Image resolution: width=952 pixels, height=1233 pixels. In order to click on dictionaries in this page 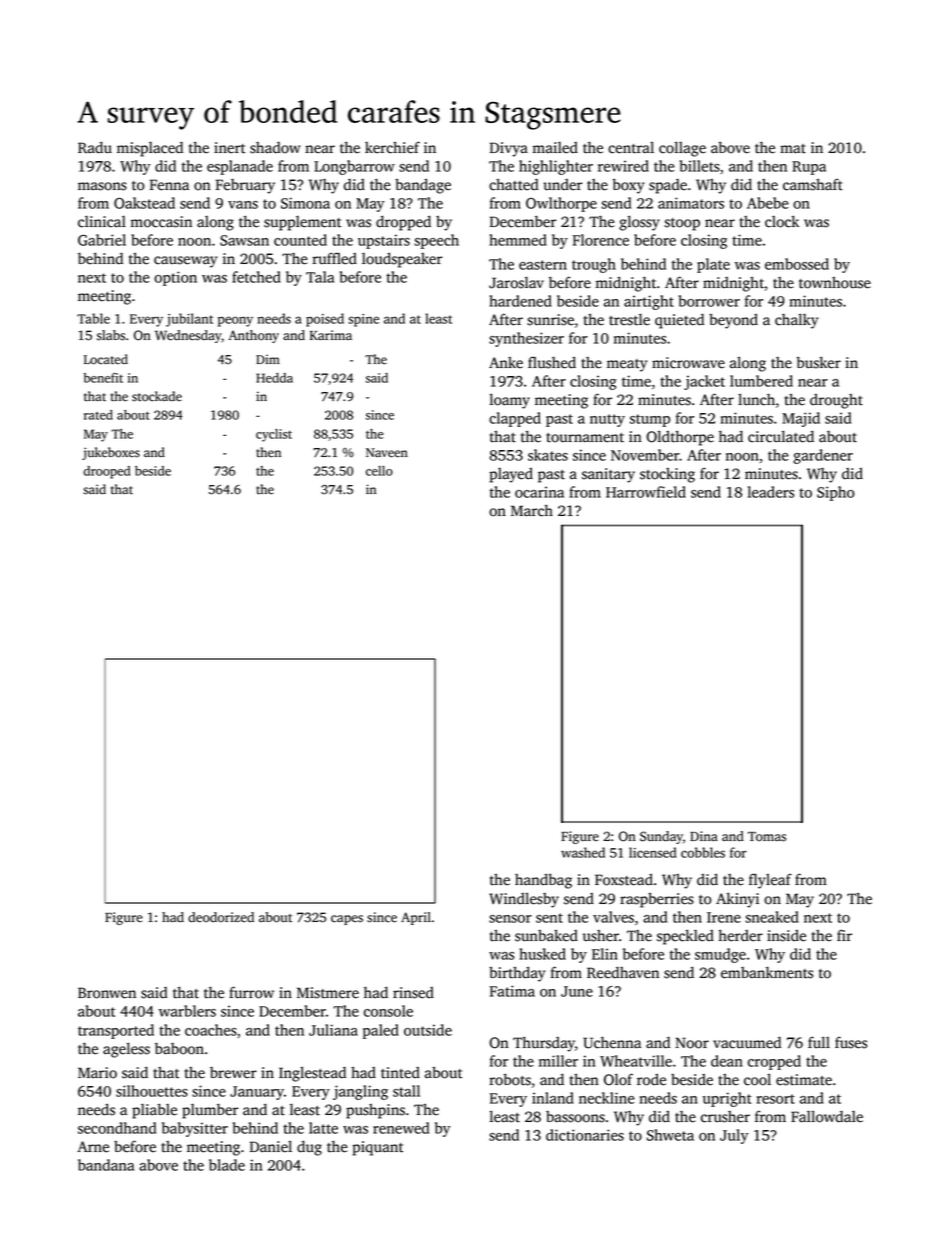, I will do `click(585, 1135)`.
